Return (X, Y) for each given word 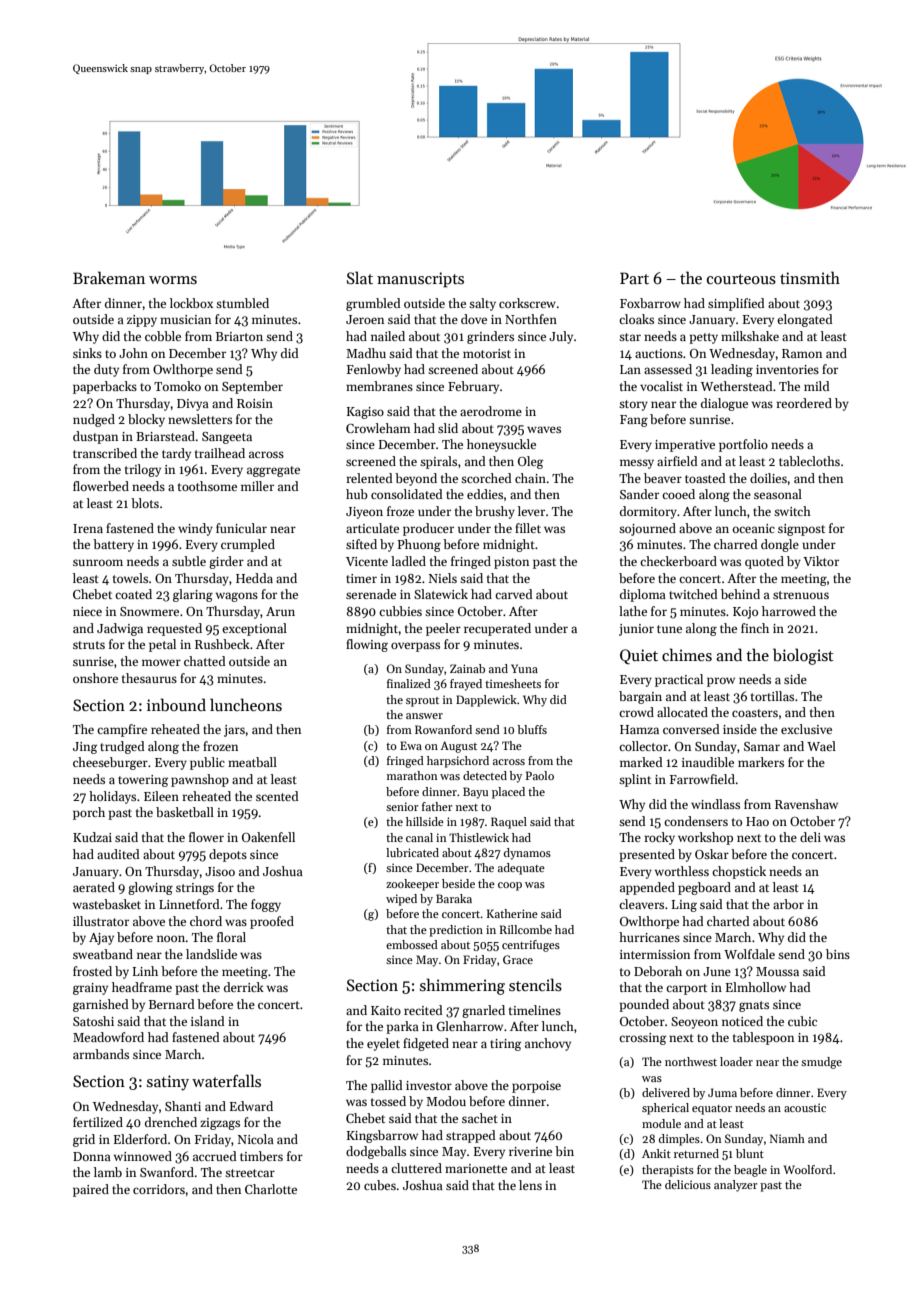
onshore (95, 678)
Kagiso (365, 413)
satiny (168, 1083)
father (437, 806)
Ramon (802, 353)
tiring (506, 1045)
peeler (443, 629)
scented (277, 796)
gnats (754, 1006)
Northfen (531, 319)
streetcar (250, 1173)
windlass (715, 804)
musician (185, 319)
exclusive (806, 729)
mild (817, 386)
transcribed (105, 453)
